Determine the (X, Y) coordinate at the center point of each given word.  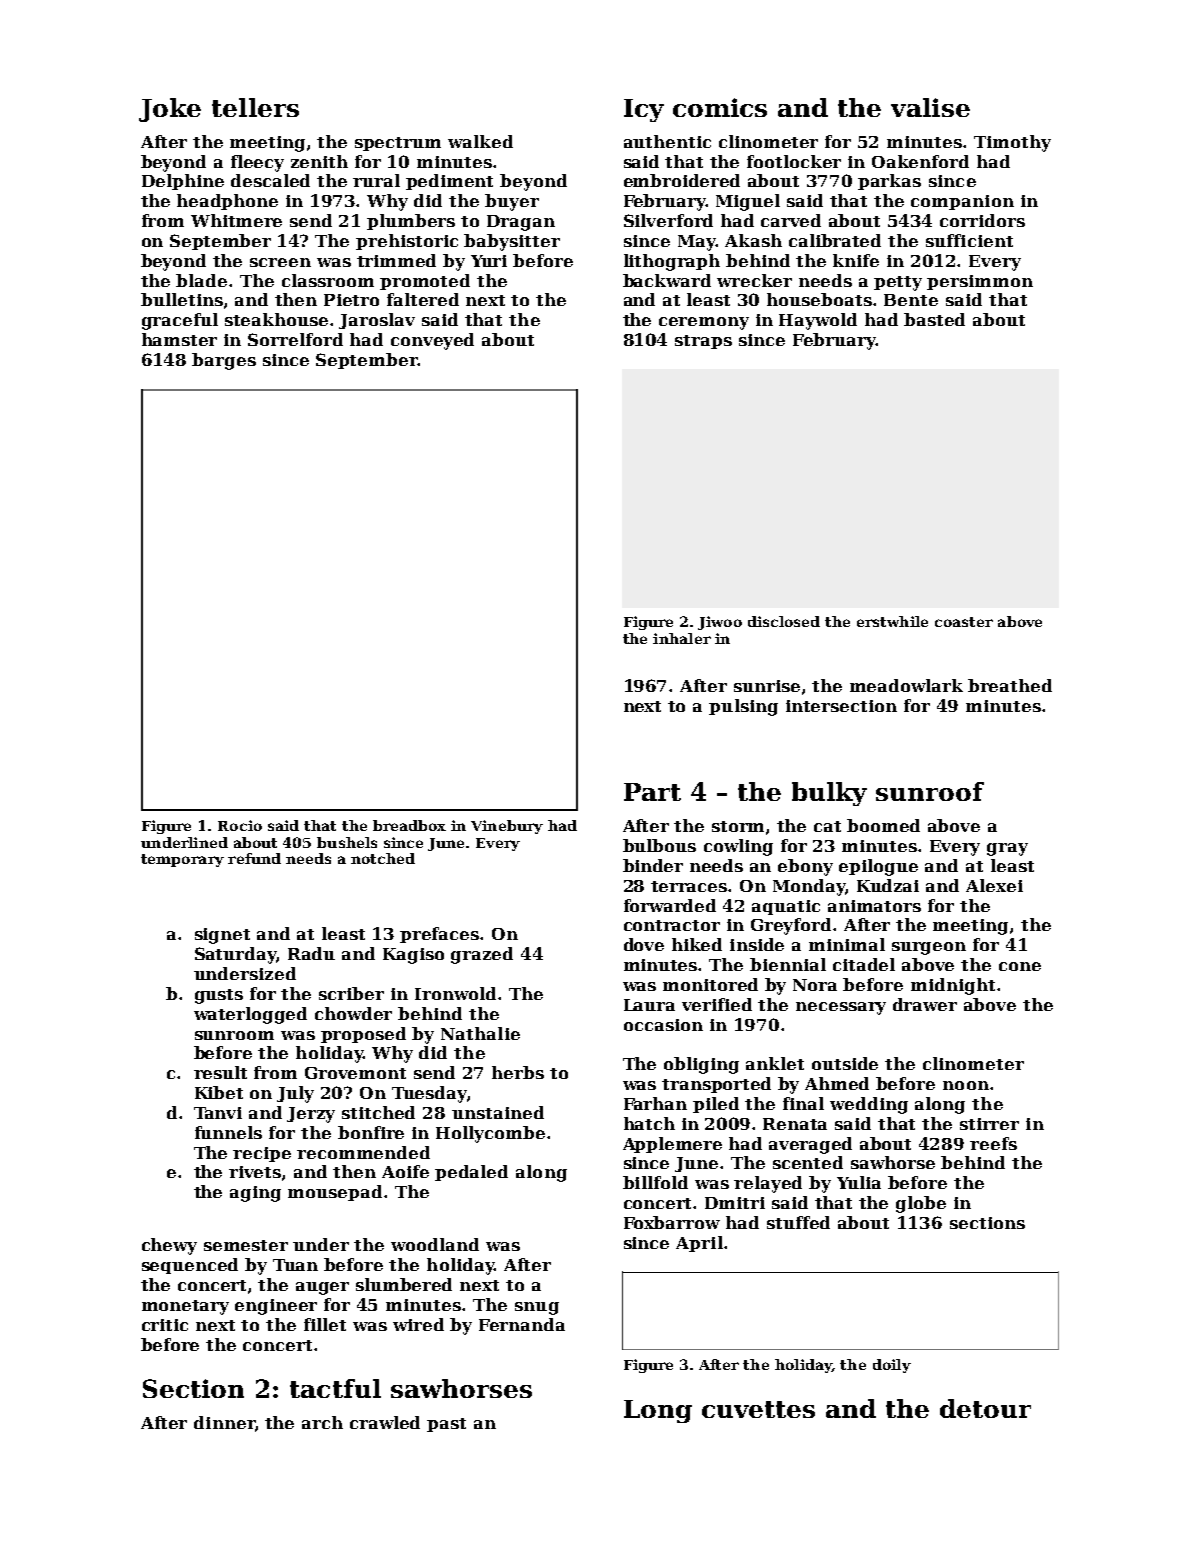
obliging (701, 1065)
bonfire (371, 1132)
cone (1020, 966)
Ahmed (837, 1083)
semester (246, 1245)
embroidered (682, 180)
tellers (255, 107)
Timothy (1012, 143)
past (446, 1425)
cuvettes (758, 1409)
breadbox (409, 825)
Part (652, 792)
